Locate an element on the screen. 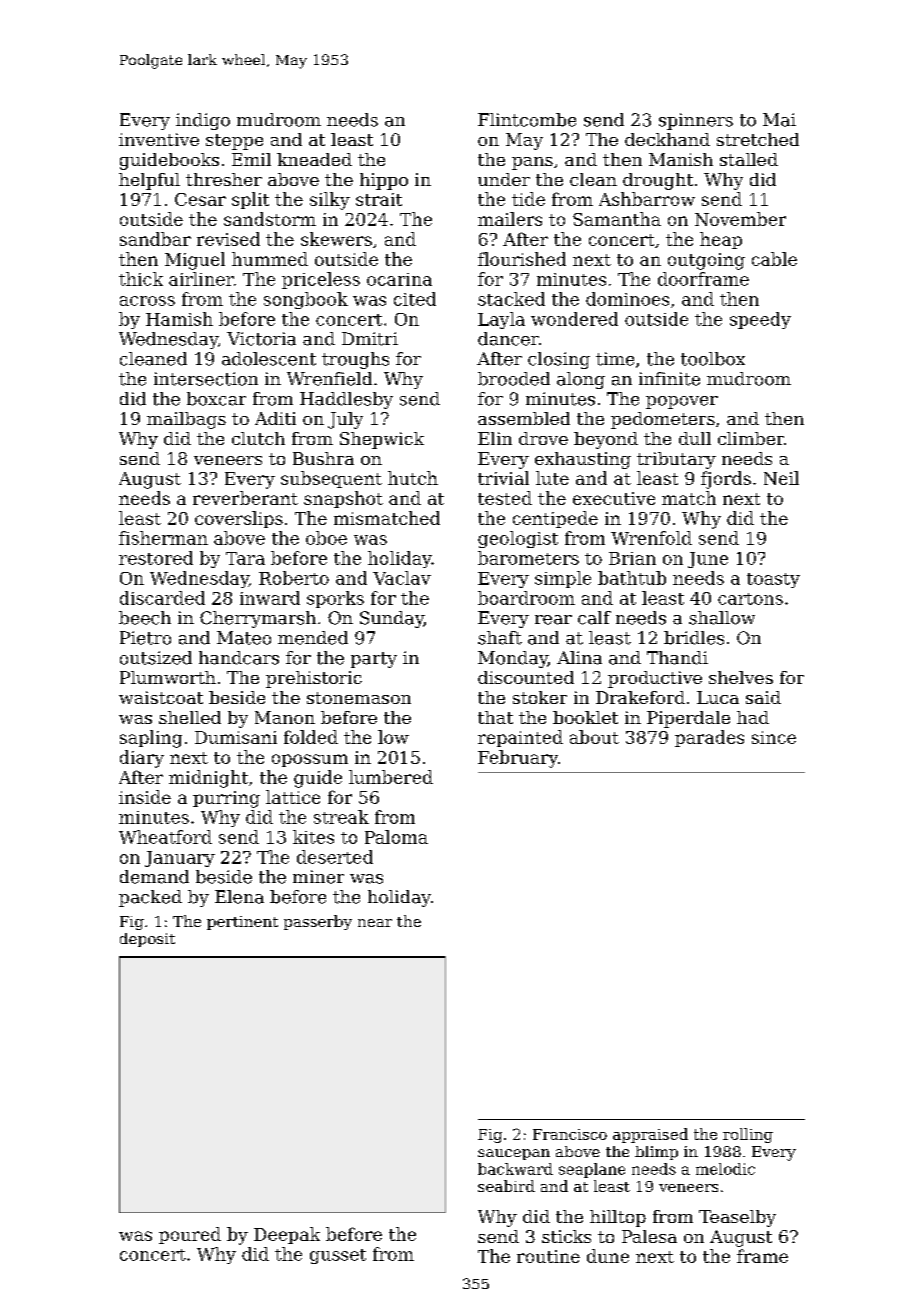  barometers is located at coordinates (528, 558).
